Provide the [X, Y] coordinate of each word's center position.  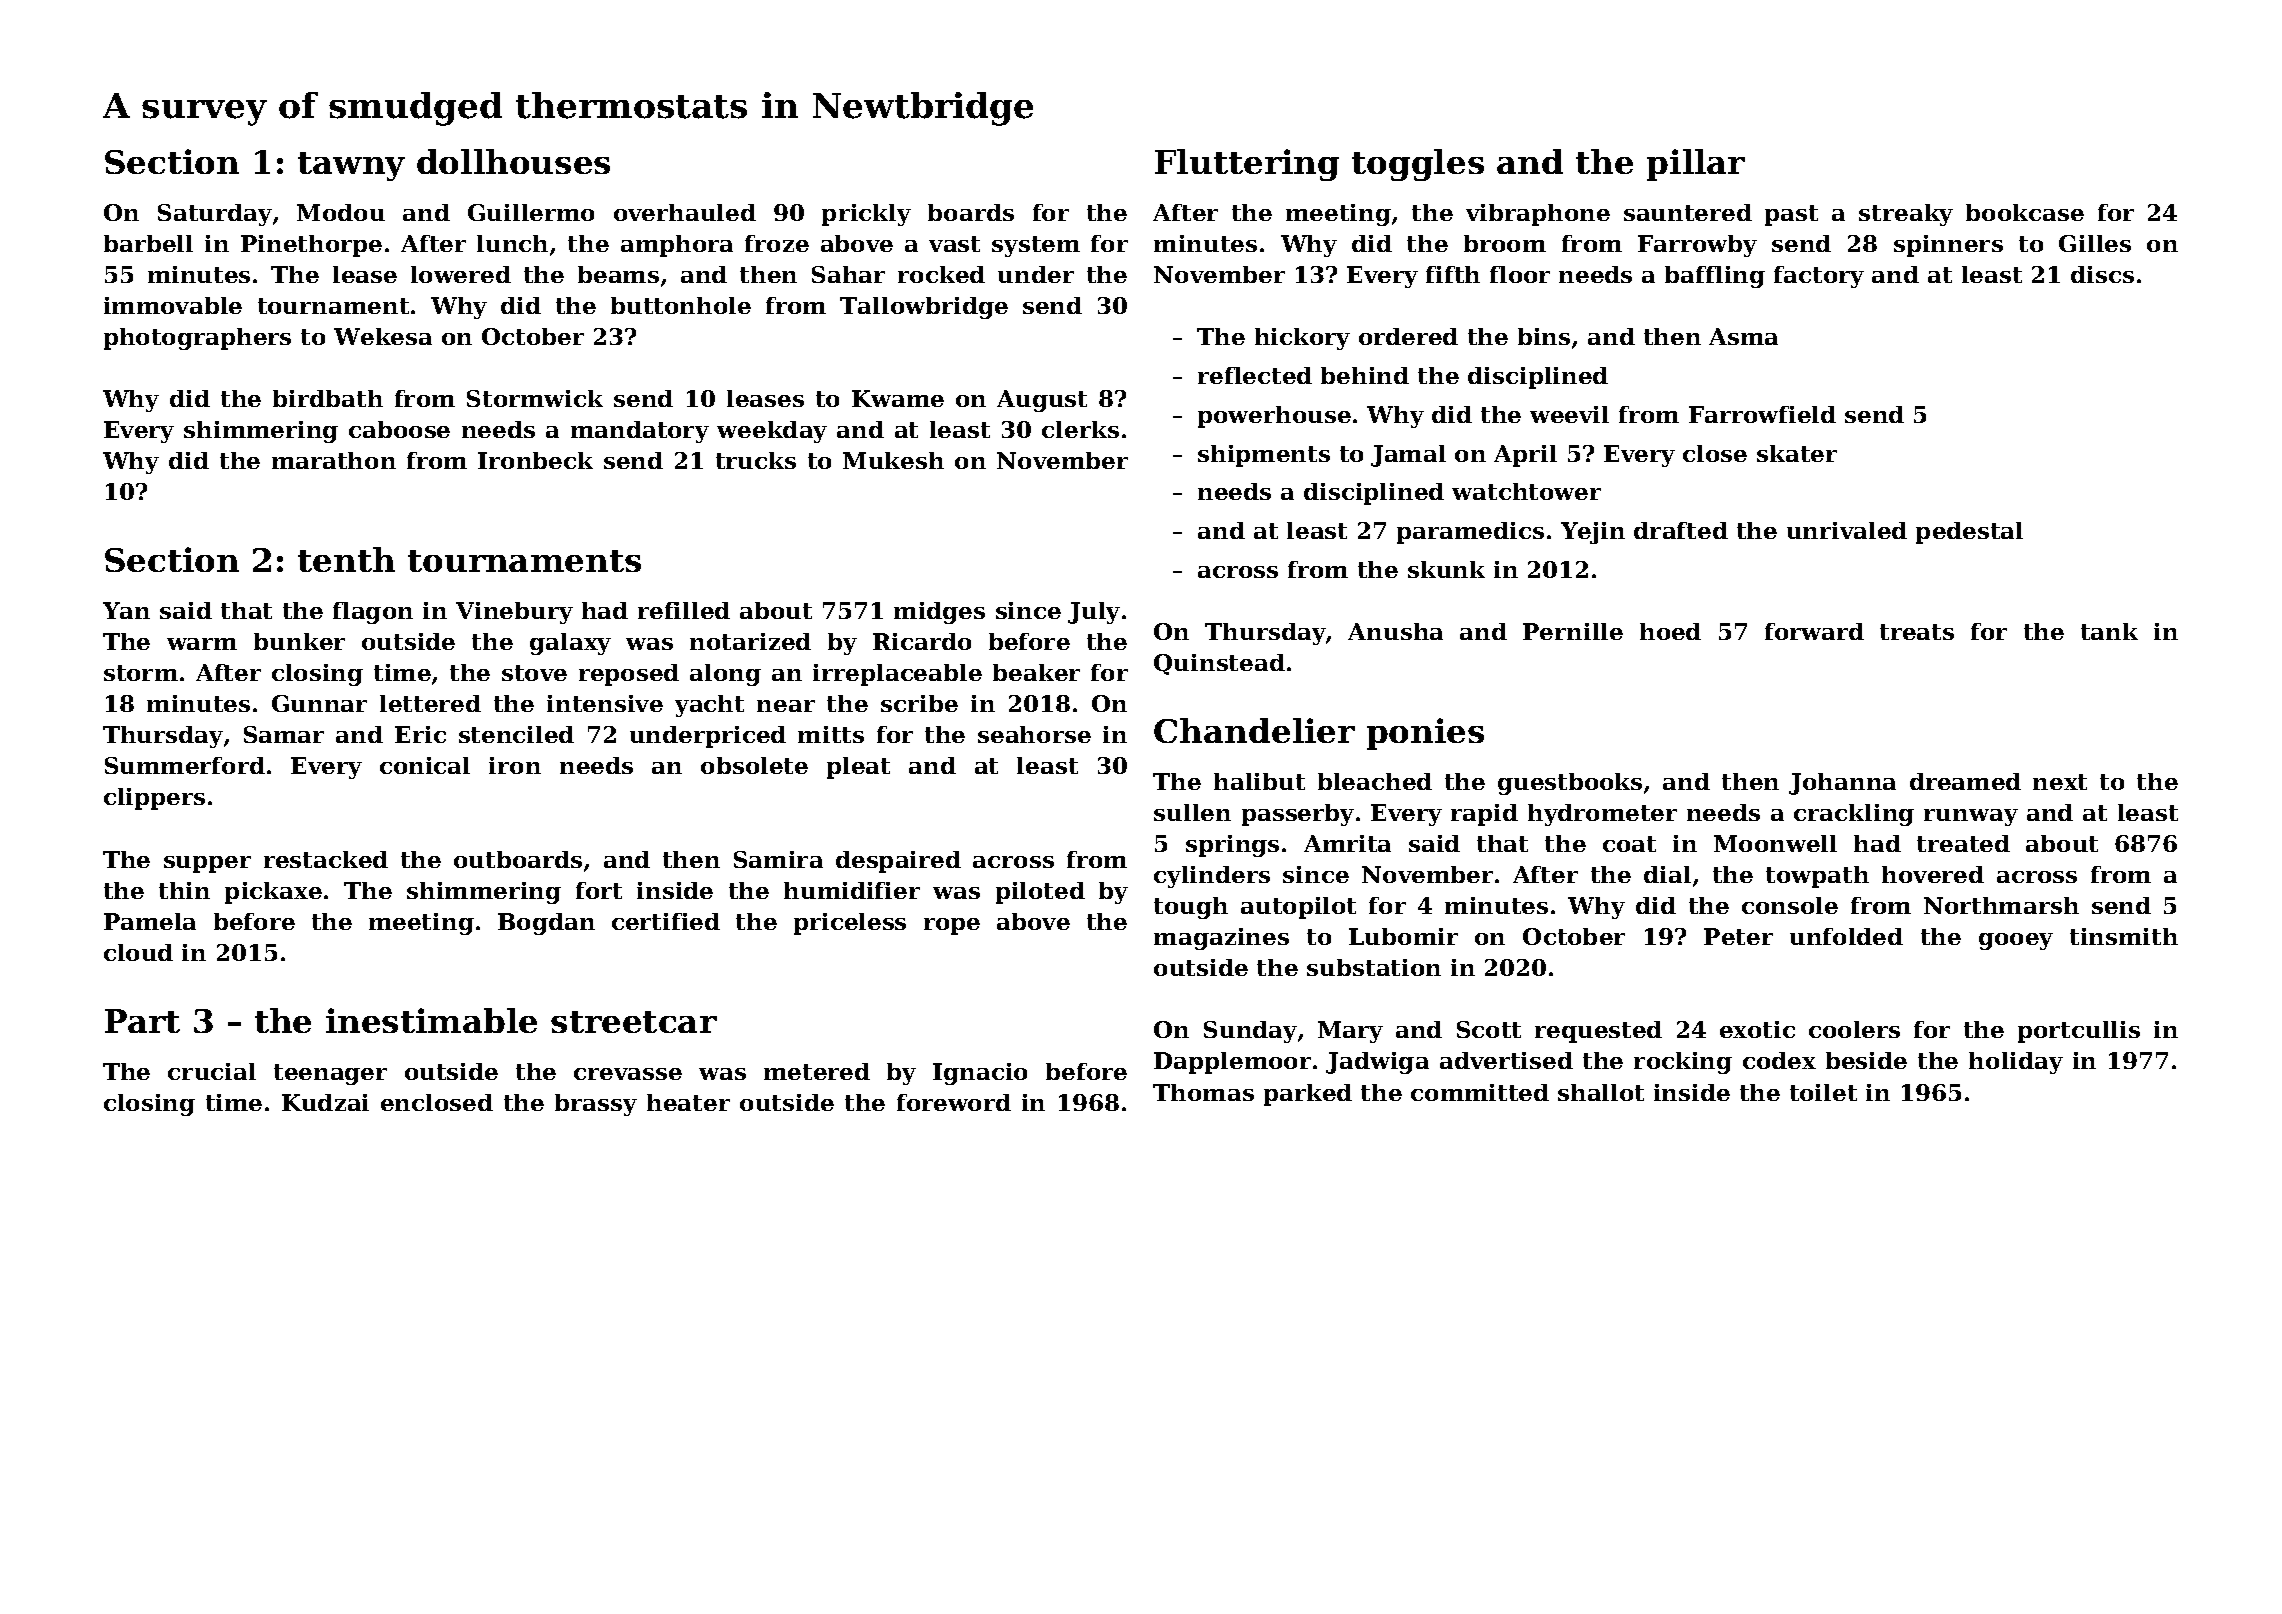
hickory [1302, 339]
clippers [154, 799]
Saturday [215, 215]
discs [2102, 274]
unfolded [1846, 936]
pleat [858, 768]
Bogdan [546, 924]
